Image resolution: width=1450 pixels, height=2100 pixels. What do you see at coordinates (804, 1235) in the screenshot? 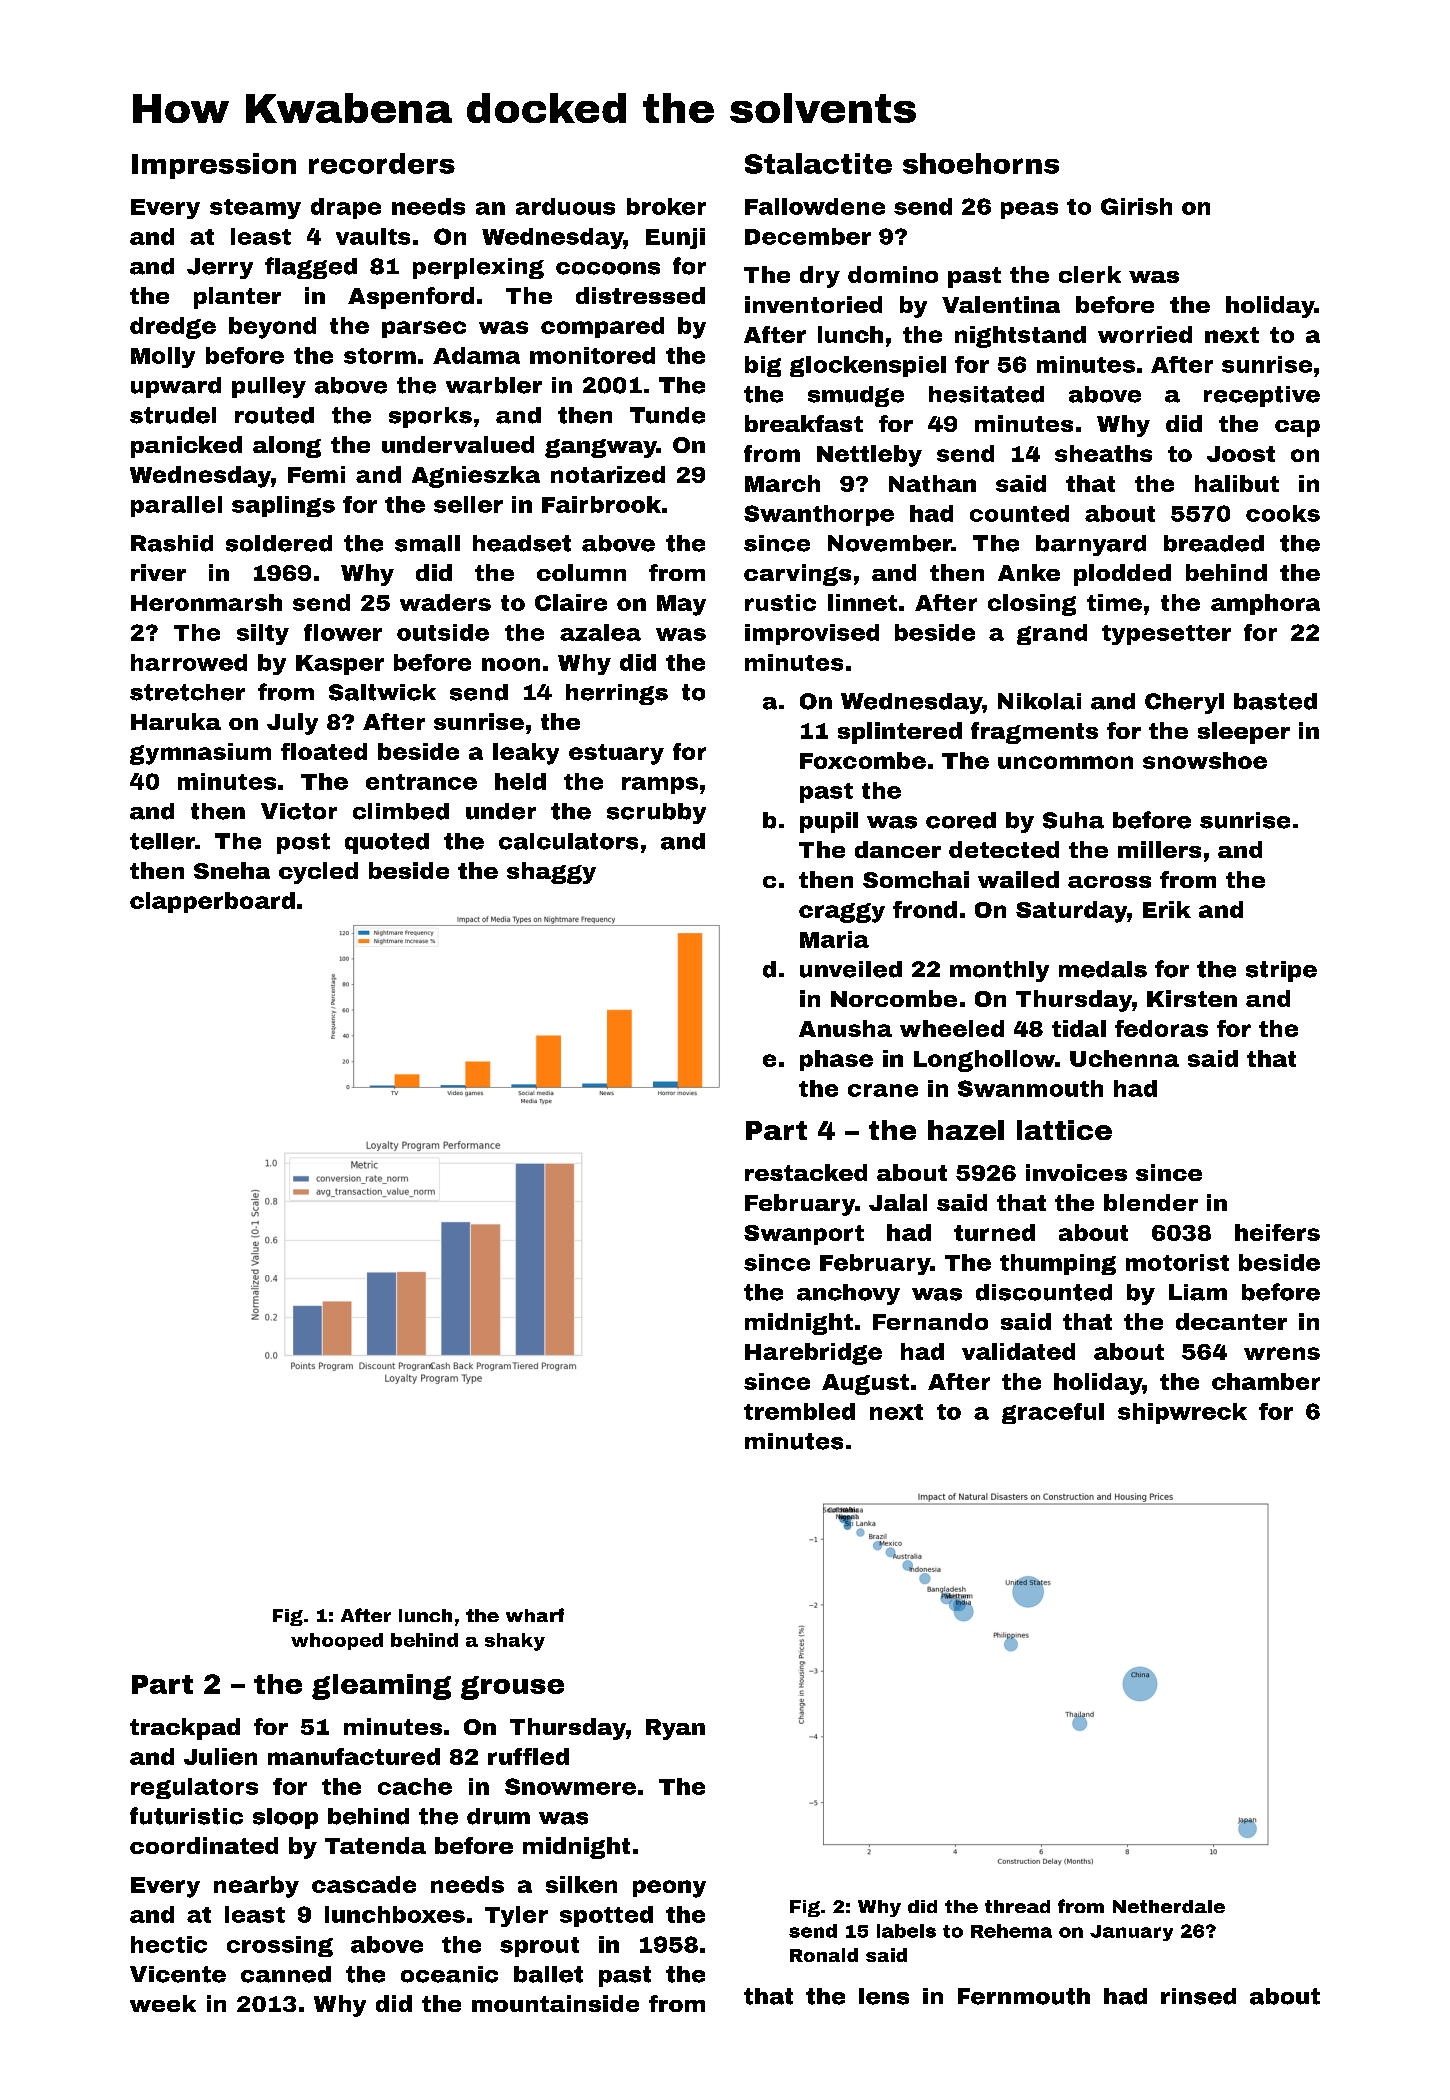
I see `Swanport` at bounding box center [804, 1235].
